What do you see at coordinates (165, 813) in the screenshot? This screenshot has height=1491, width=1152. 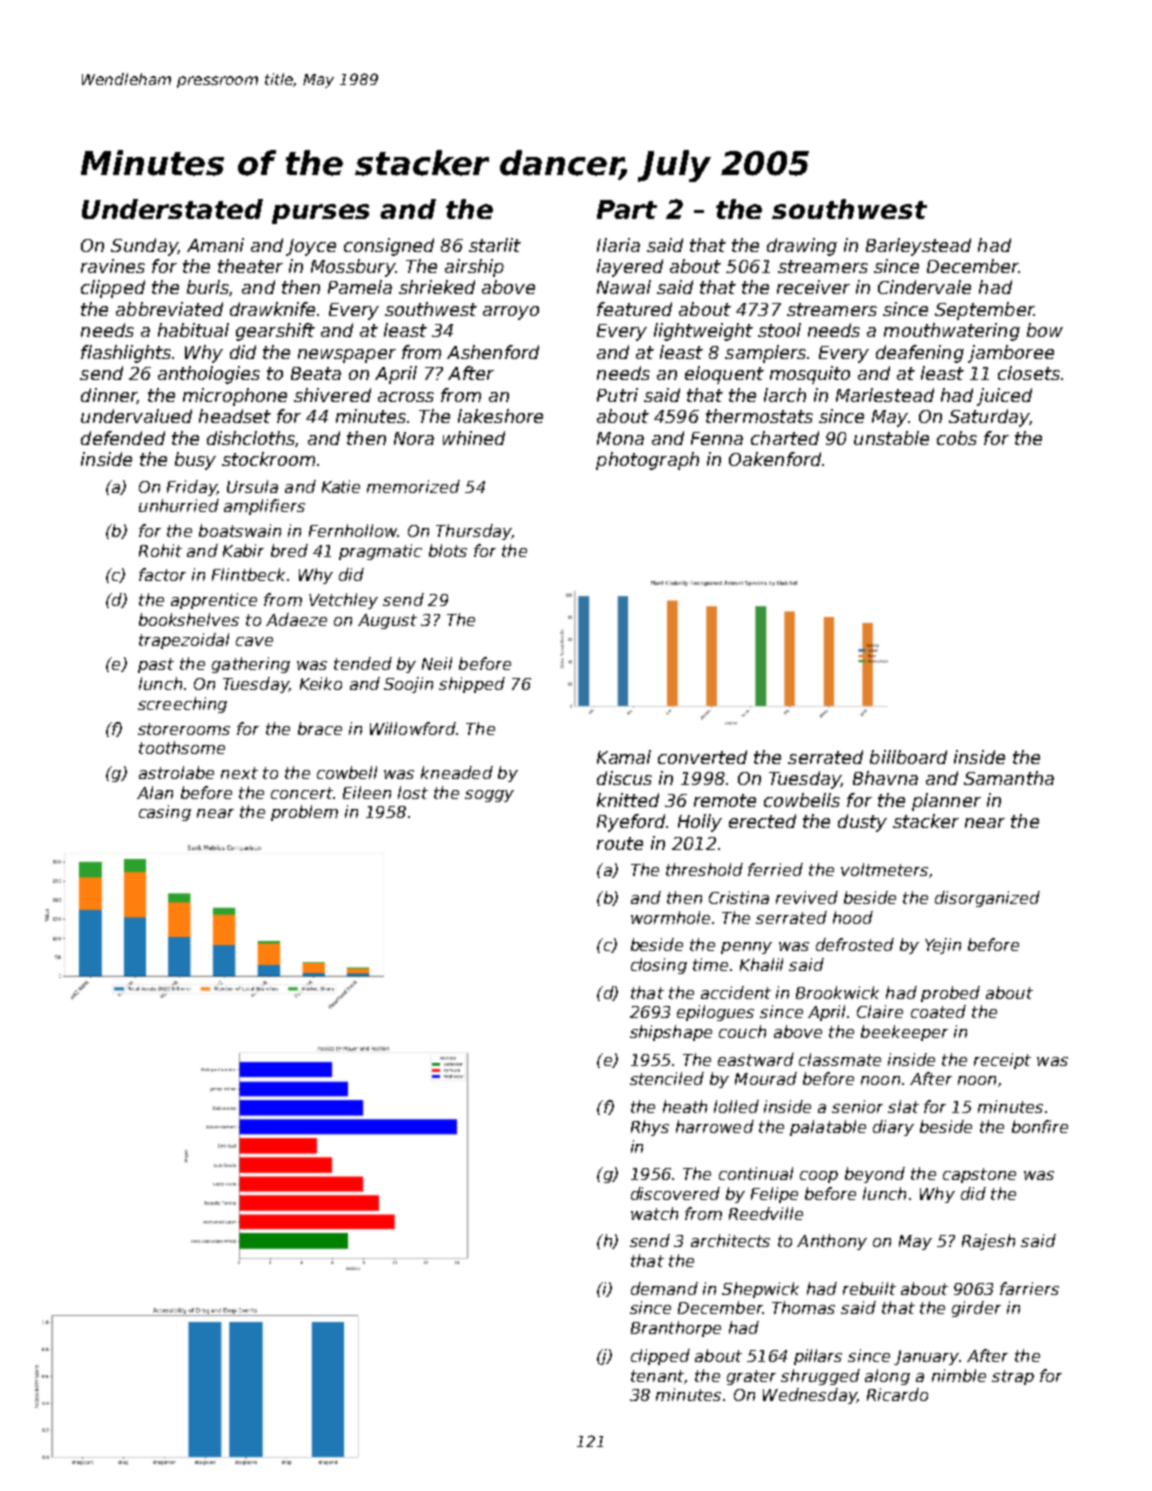 I see `casing` at bounding box center [165, 813].
